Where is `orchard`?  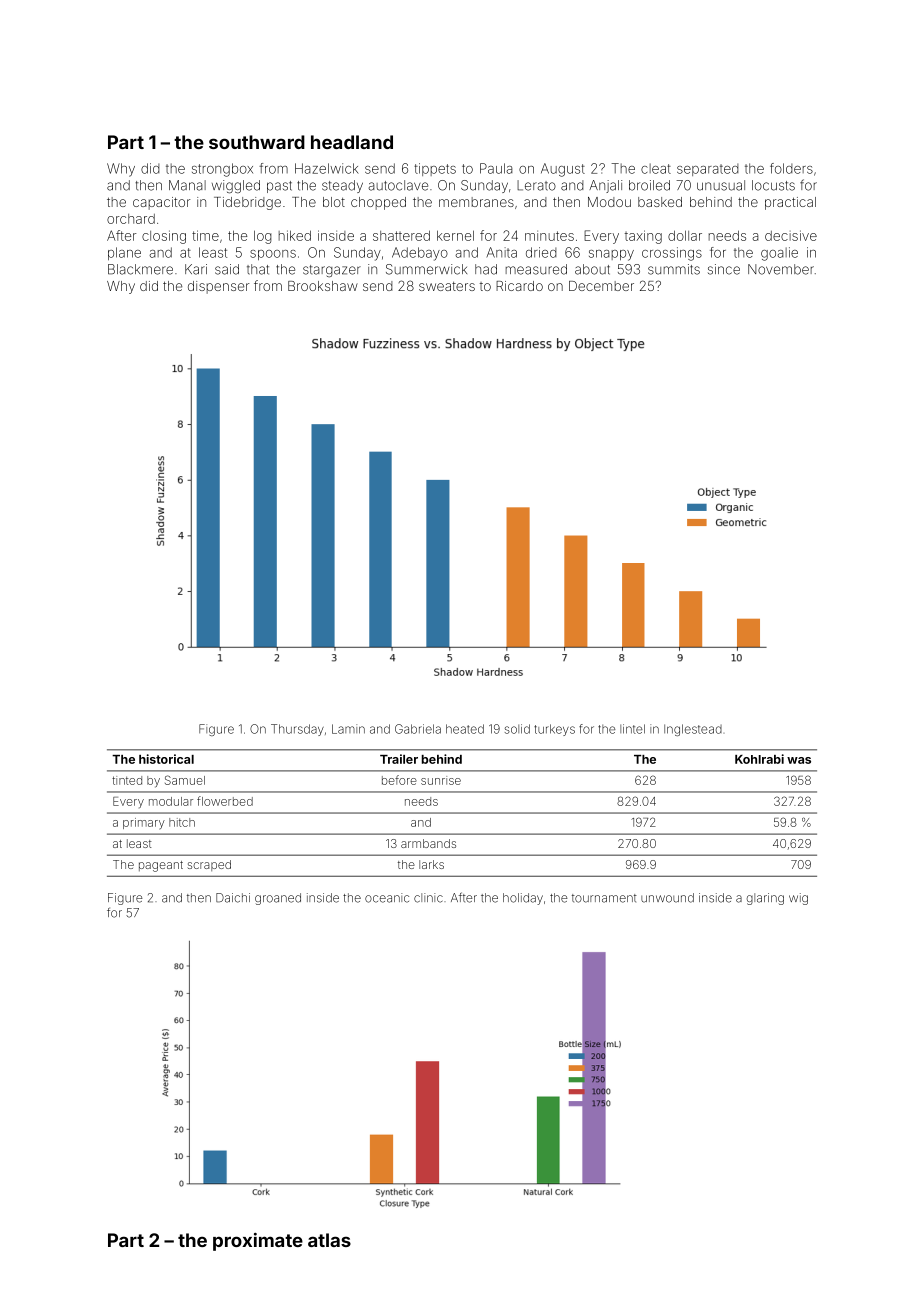 orchard is located at coordinates (131, 219).
